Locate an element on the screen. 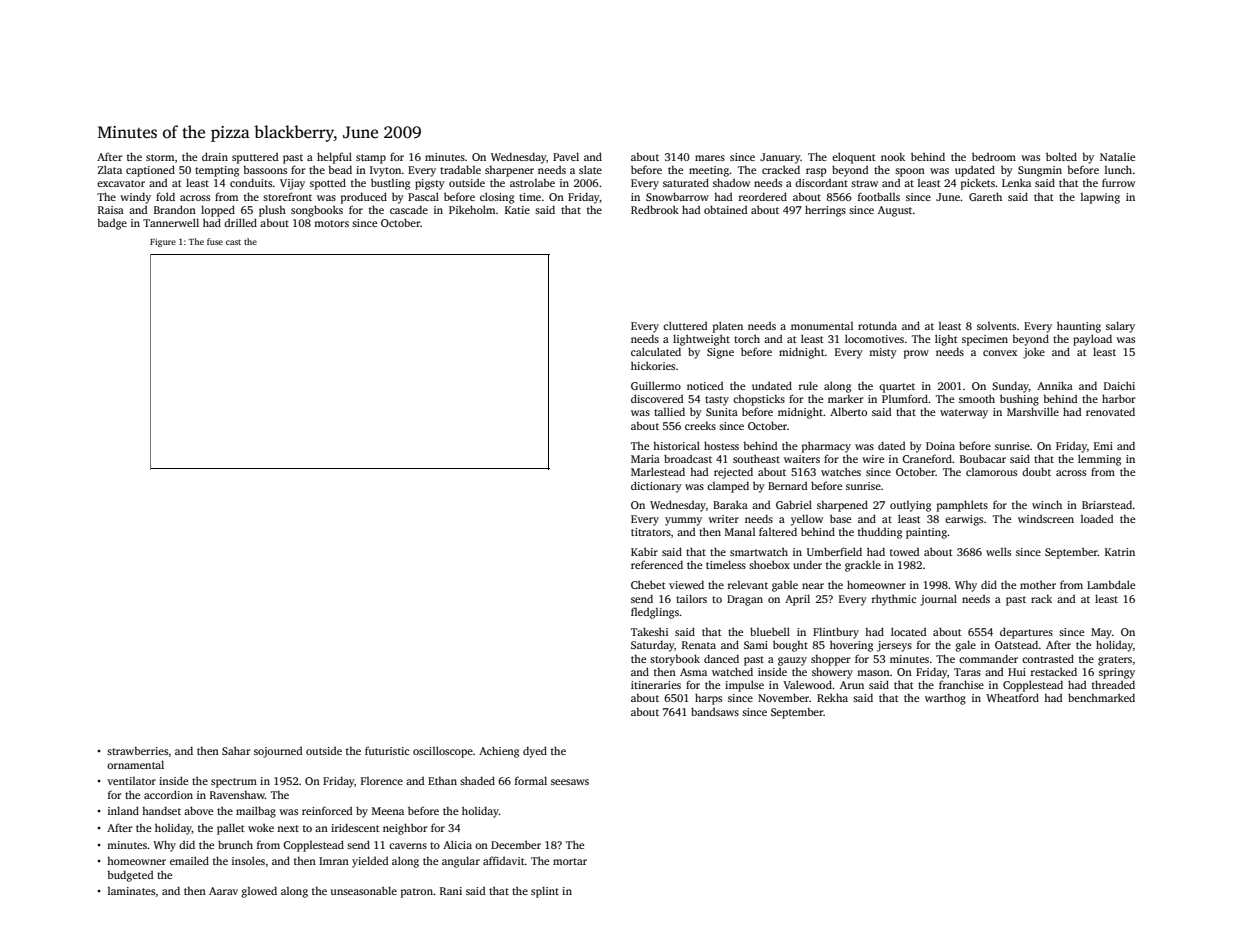 The image size is (1233, 952). warthog is located at coordinates (945, 699).
